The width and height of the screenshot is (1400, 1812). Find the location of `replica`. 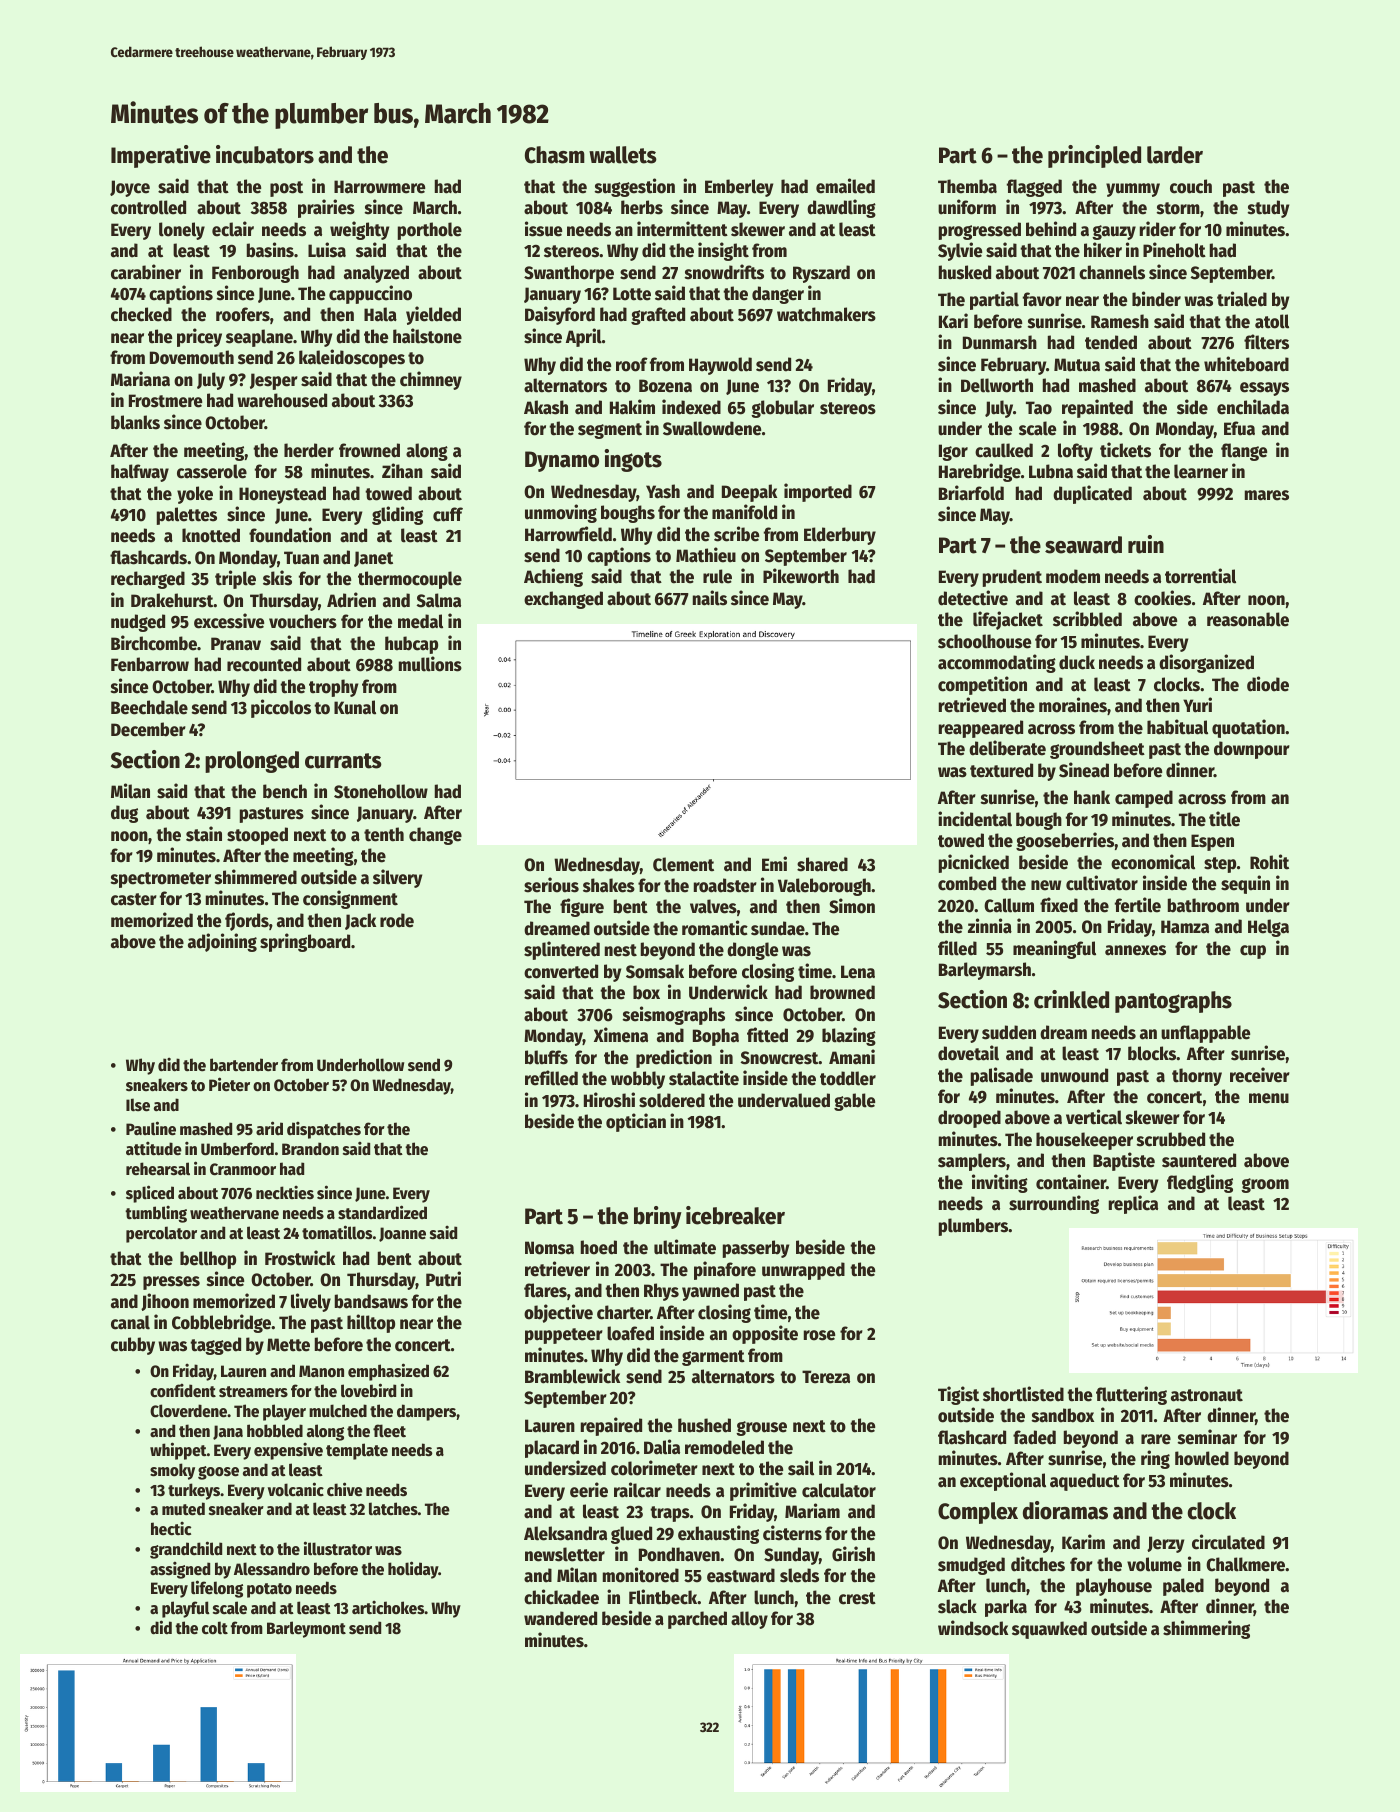

replica is located at coordinates (1133, 1204).
